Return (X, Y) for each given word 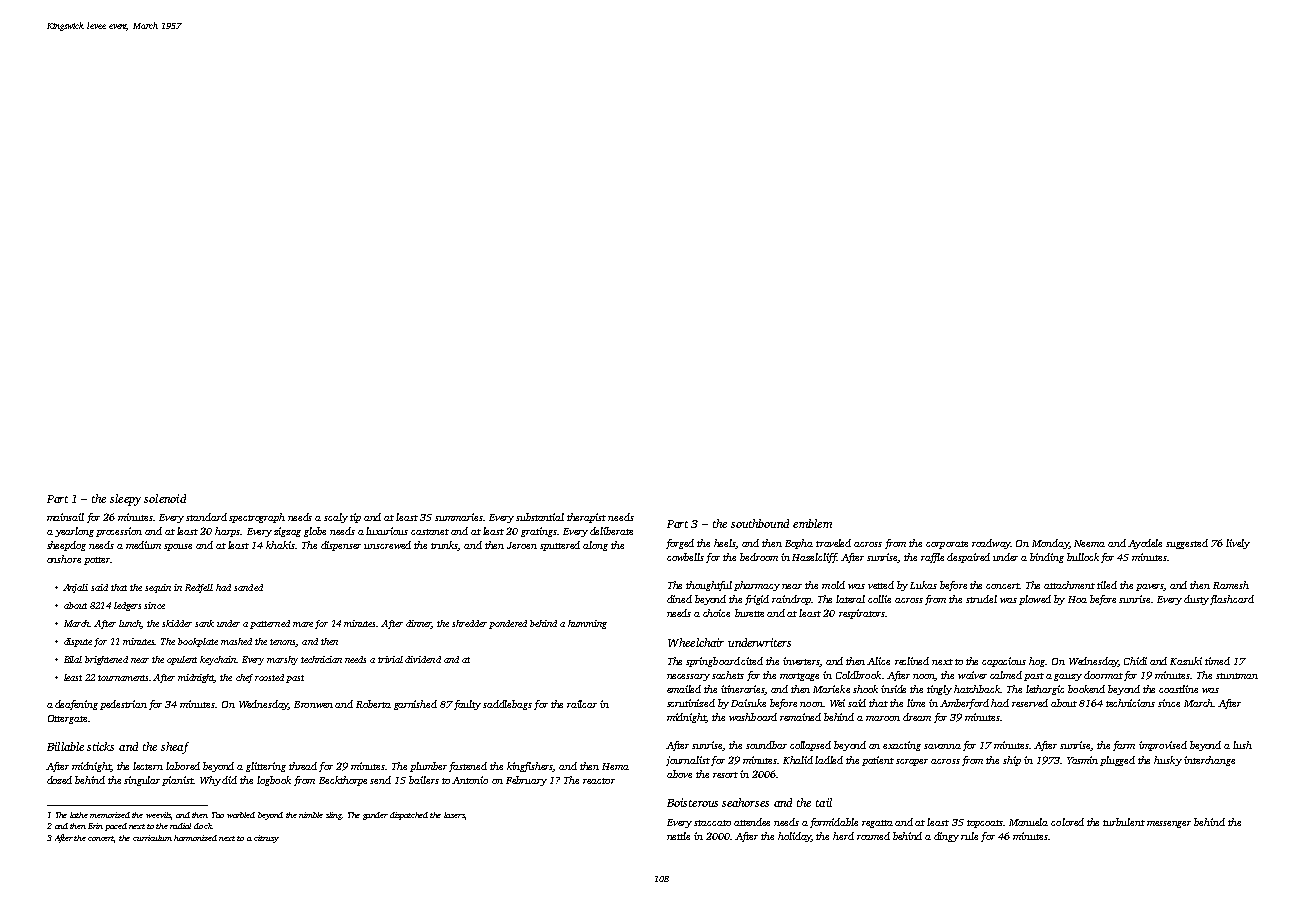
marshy (282, 660)
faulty (467, 705)
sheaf (175, 748)
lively (1238, 544)
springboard (713, 662)
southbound (760, 523)
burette (749, 613)
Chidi (1135, 661)
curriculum (152, 838)
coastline (1178, 689)
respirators (862, 614)
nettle (678, 836)
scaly (336, 518)
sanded (248, 587)
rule (969, 836)
